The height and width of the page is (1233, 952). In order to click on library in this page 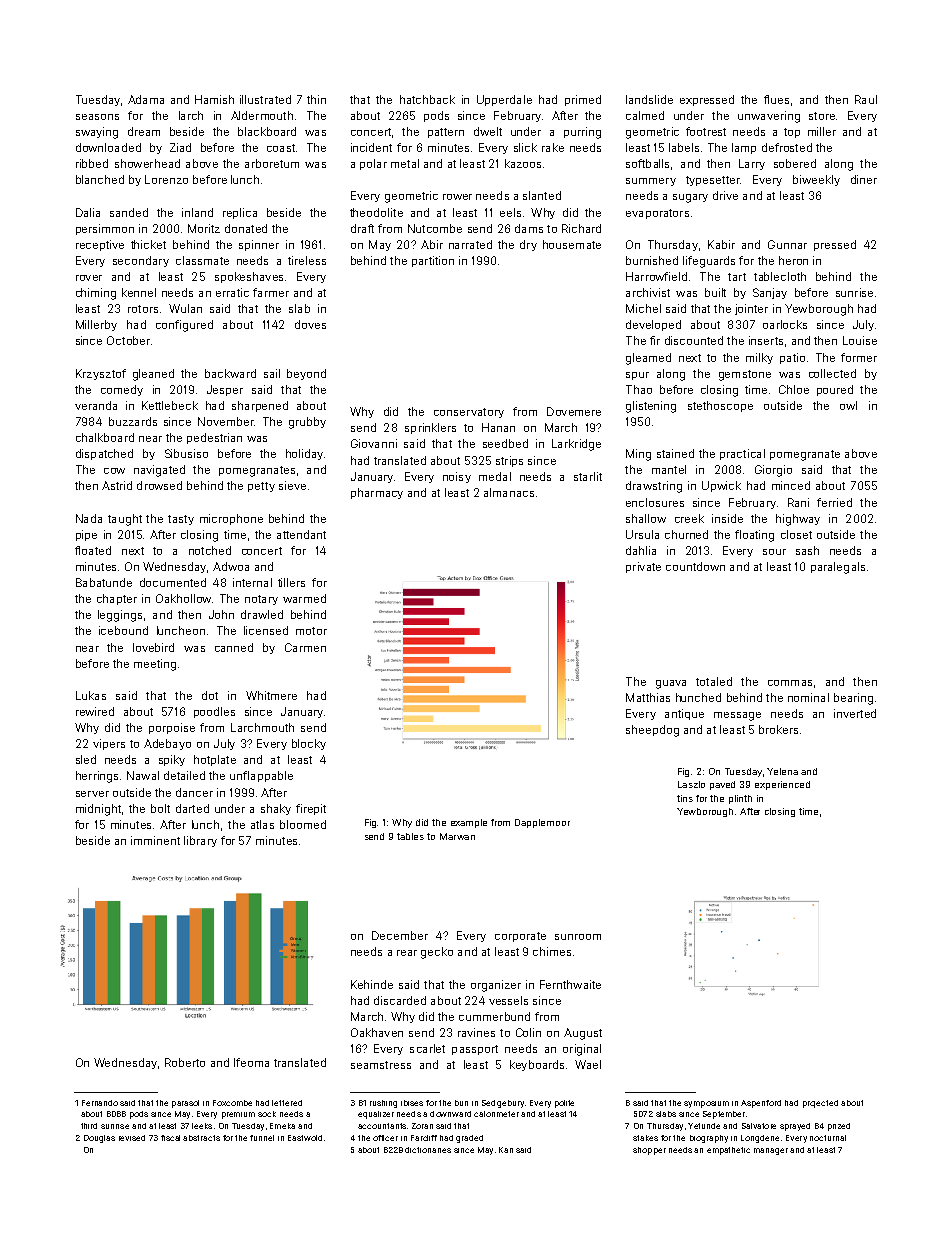, I will do `click(200, 841)`.
